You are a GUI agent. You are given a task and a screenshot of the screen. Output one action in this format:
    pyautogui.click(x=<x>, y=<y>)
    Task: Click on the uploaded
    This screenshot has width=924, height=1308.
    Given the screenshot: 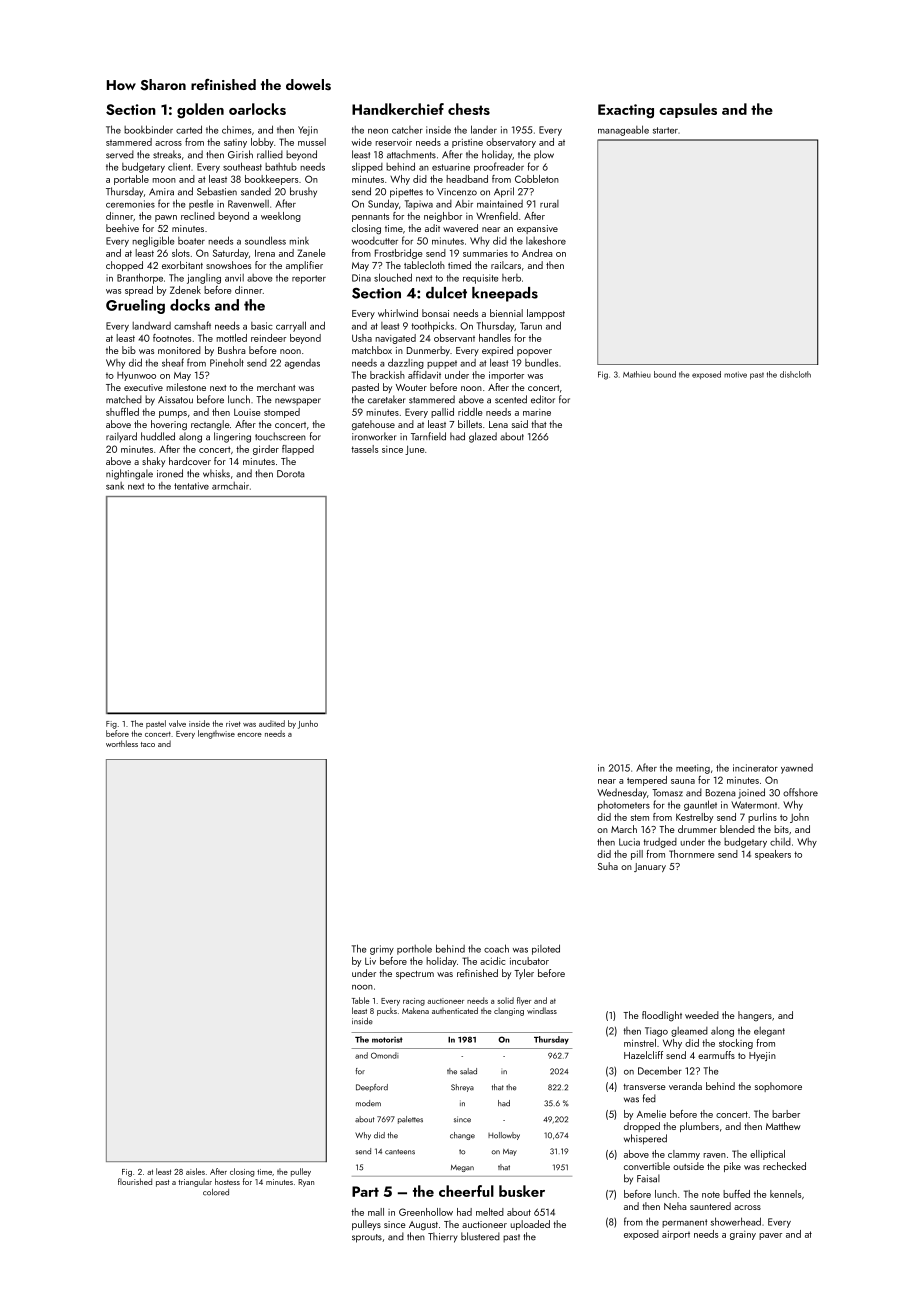 What is the action you would take?
    pyautogui.click(x=530, y=1225)
